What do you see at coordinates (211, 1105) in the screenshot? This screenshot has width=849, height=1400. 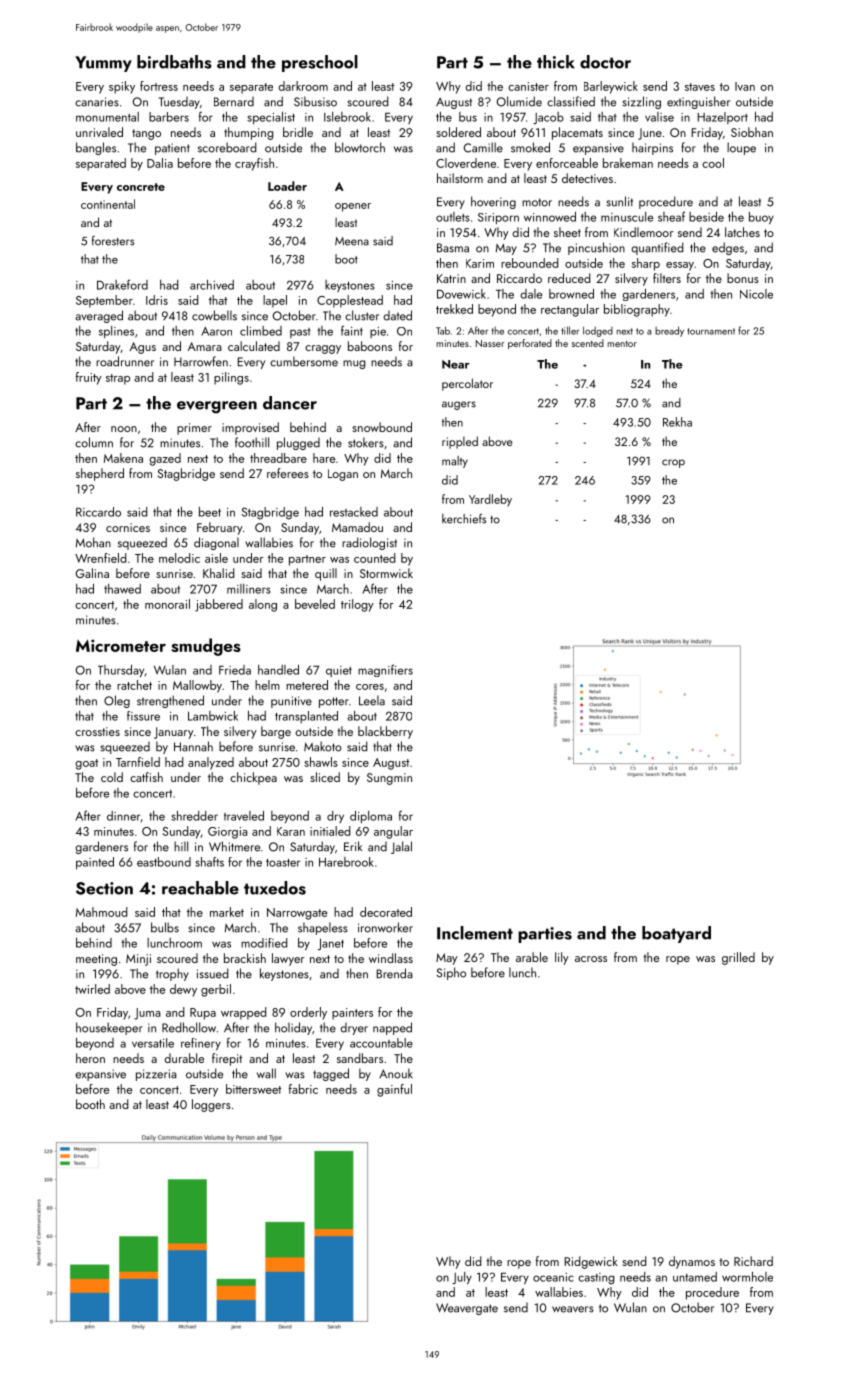 I see `loggers` at bounding box center [211, 1105].
